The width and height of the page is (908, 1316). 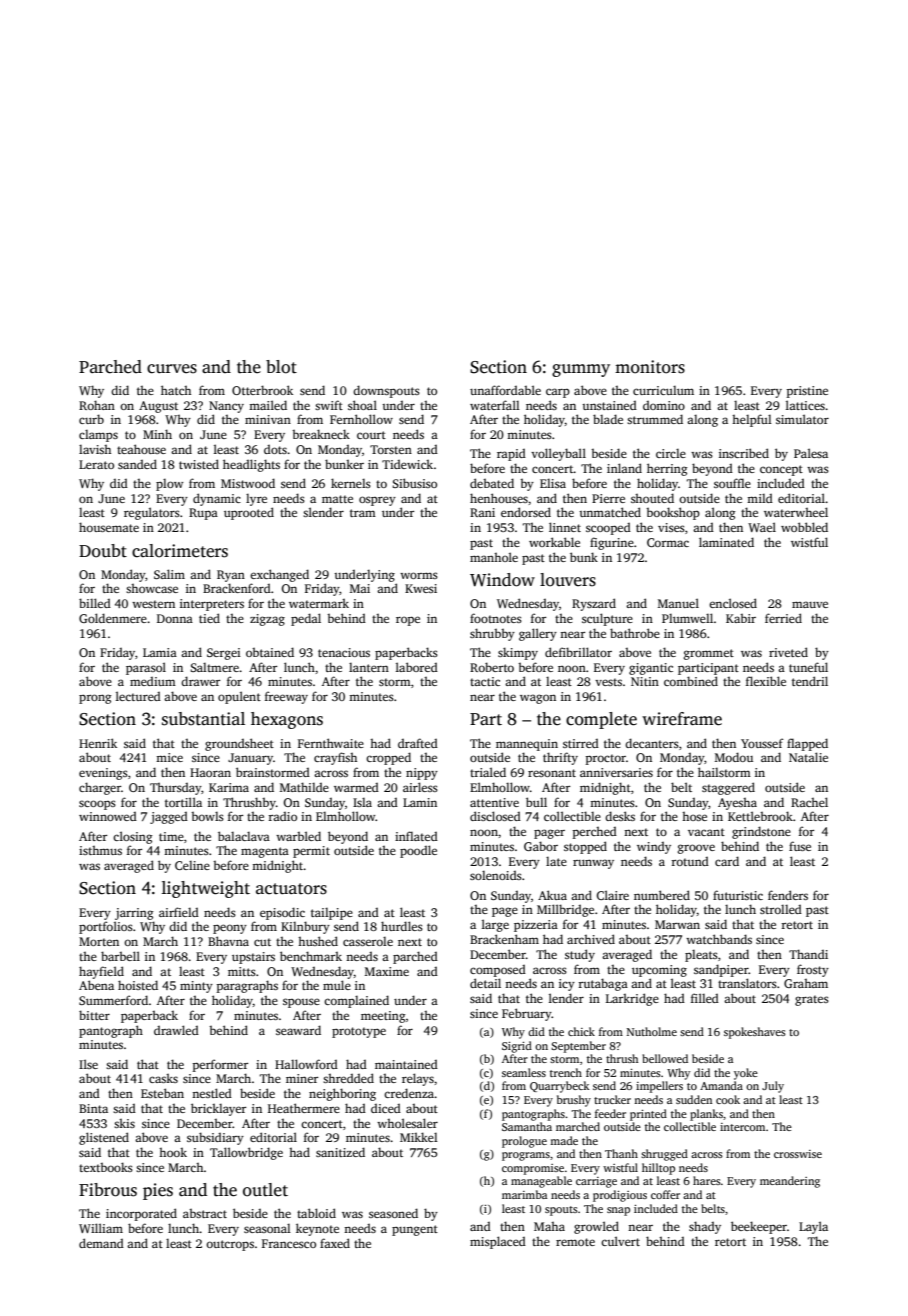 I want to click on performer, so click(x=220, y=1065).
